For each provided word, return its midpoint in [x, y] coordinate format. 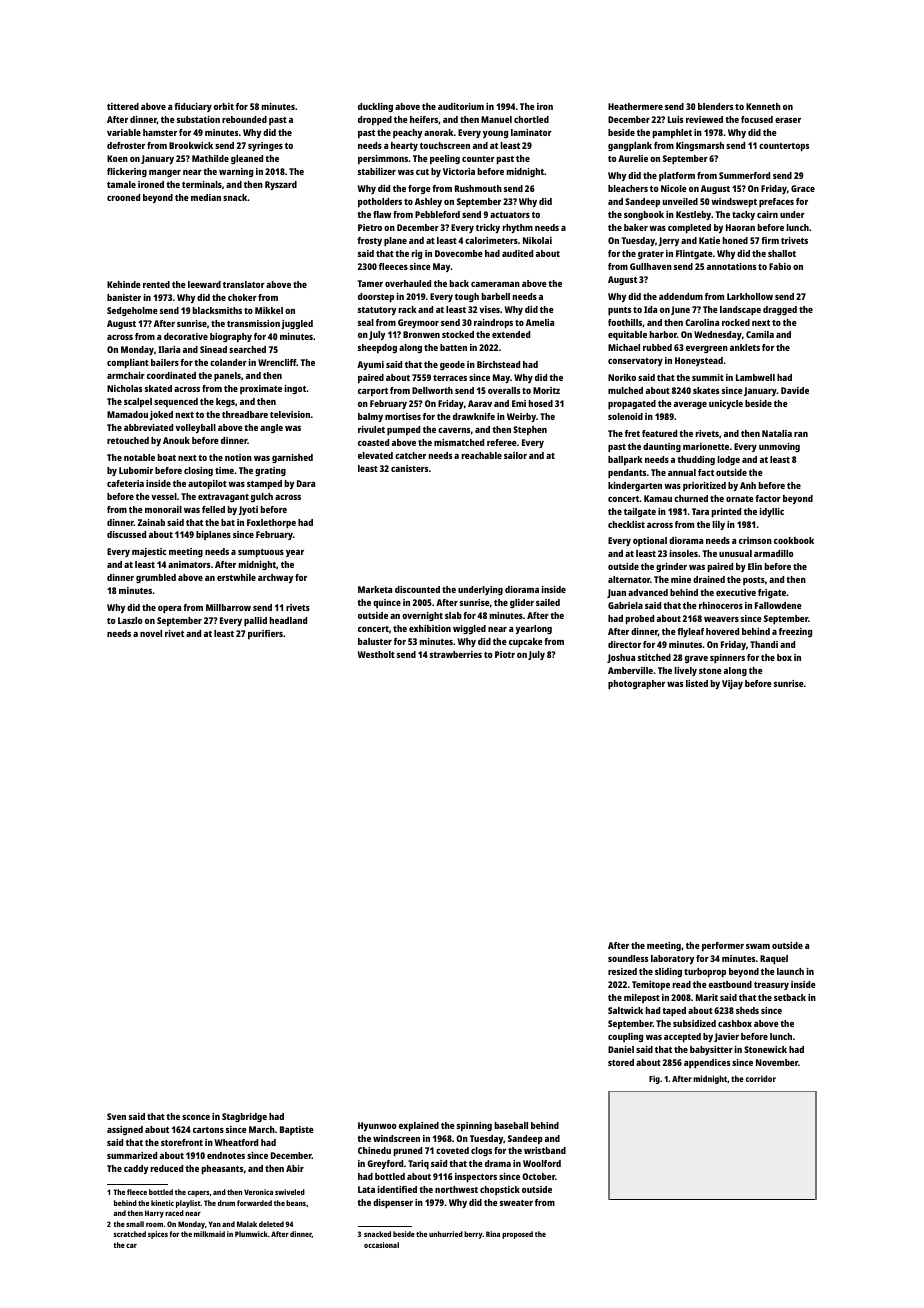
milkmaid [209, 1234]
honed [735, 240]
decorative [186, 336]
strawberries [456, 654]
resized [622, 971]
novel [151, 633]
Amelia [540, 322]
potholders [380, 202]
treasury [771, 986]
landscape [740, 310]
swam [758, 946]
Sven [116, 1116]
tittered [123, 106]
